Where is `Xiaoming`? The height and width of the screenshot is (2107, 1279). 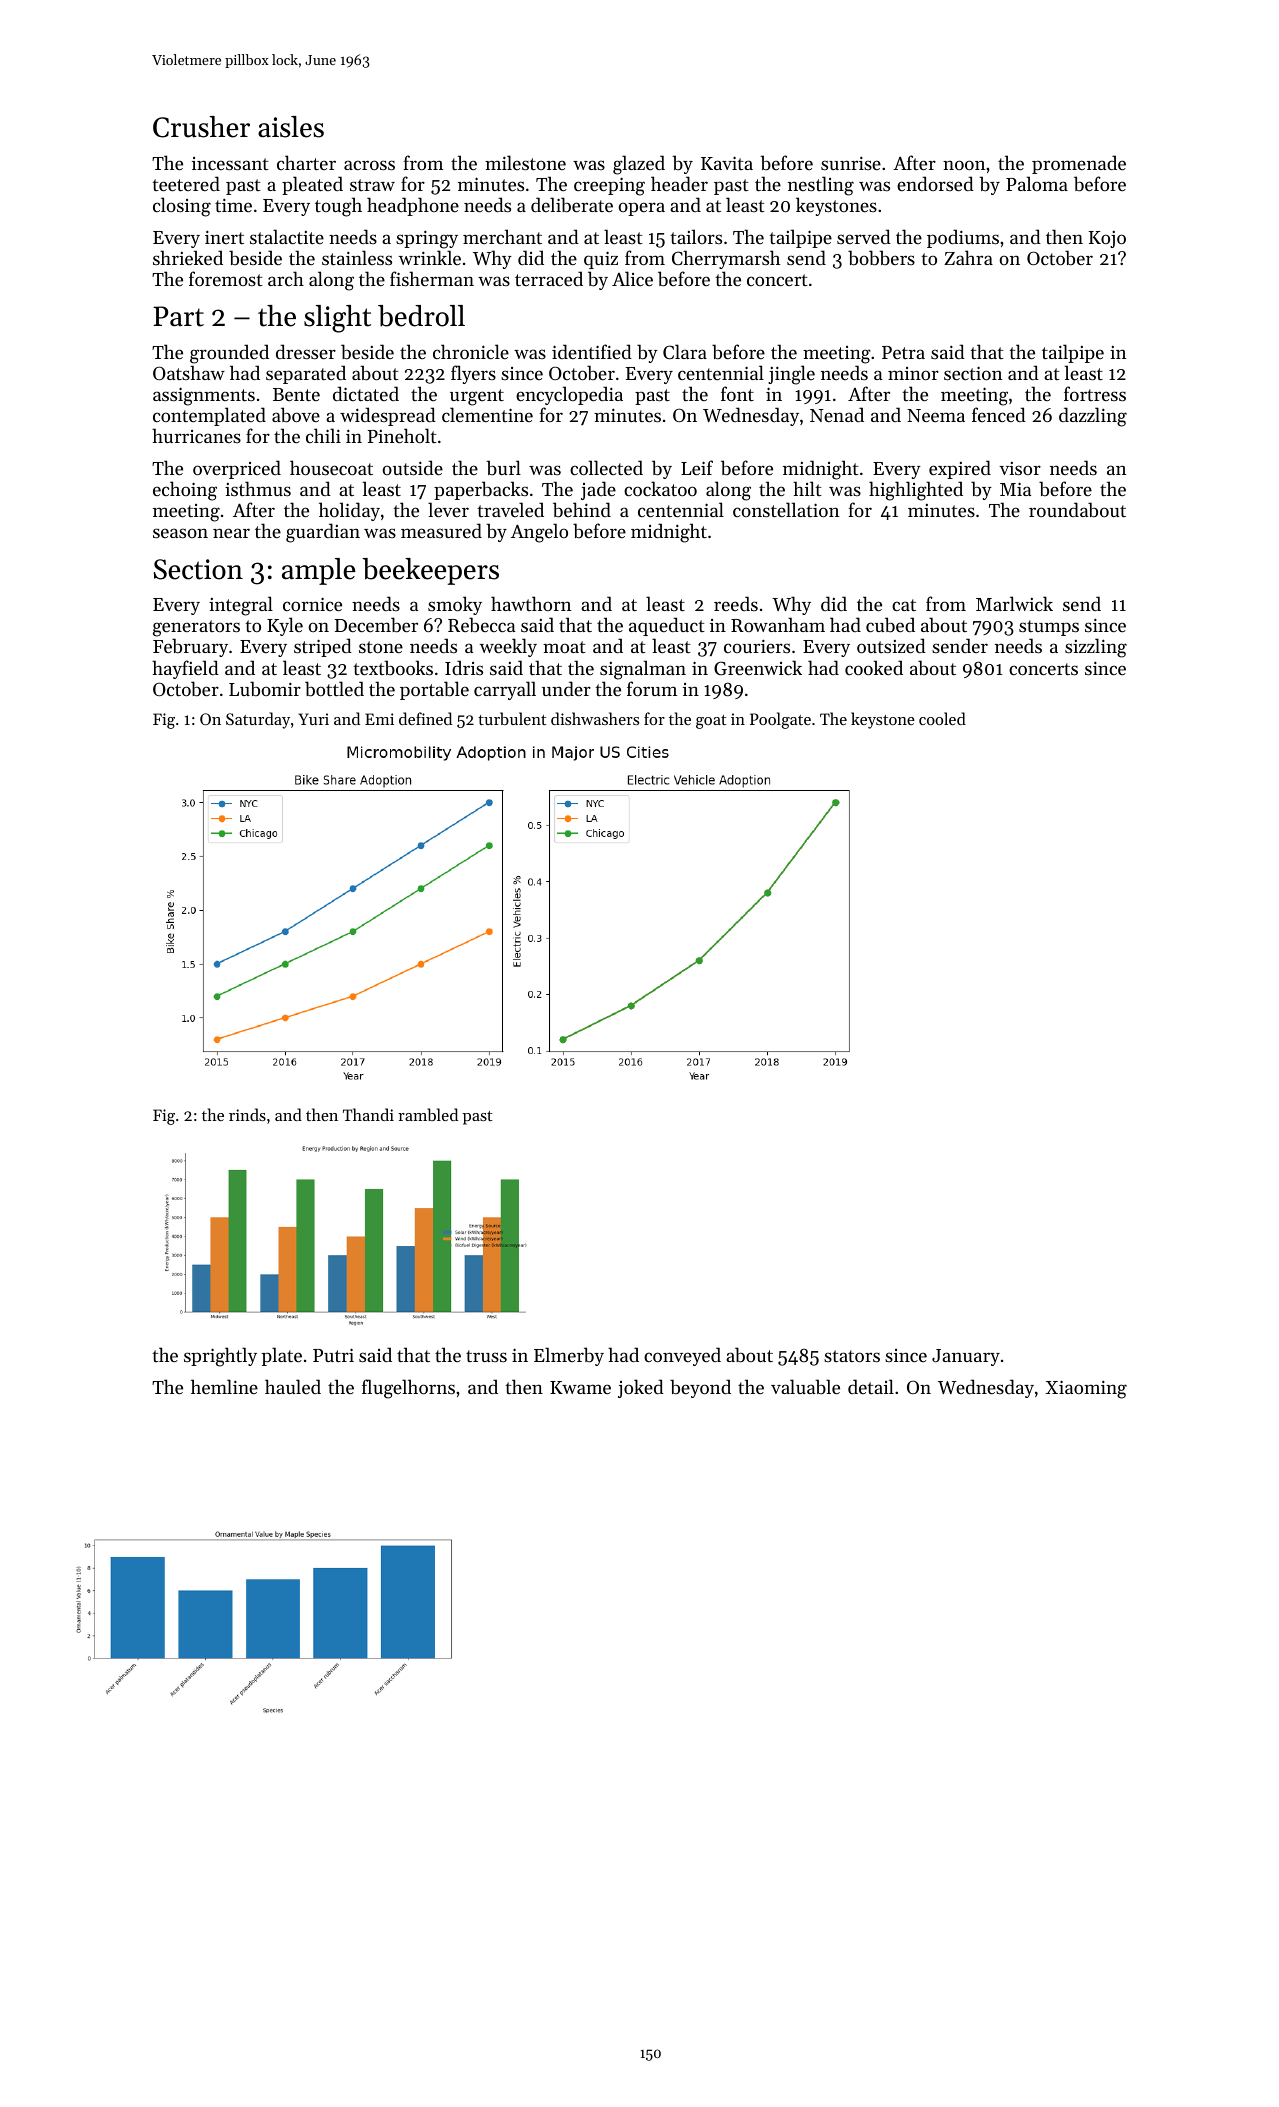
Xiaoming is located at coordinates (1086, 1389).
